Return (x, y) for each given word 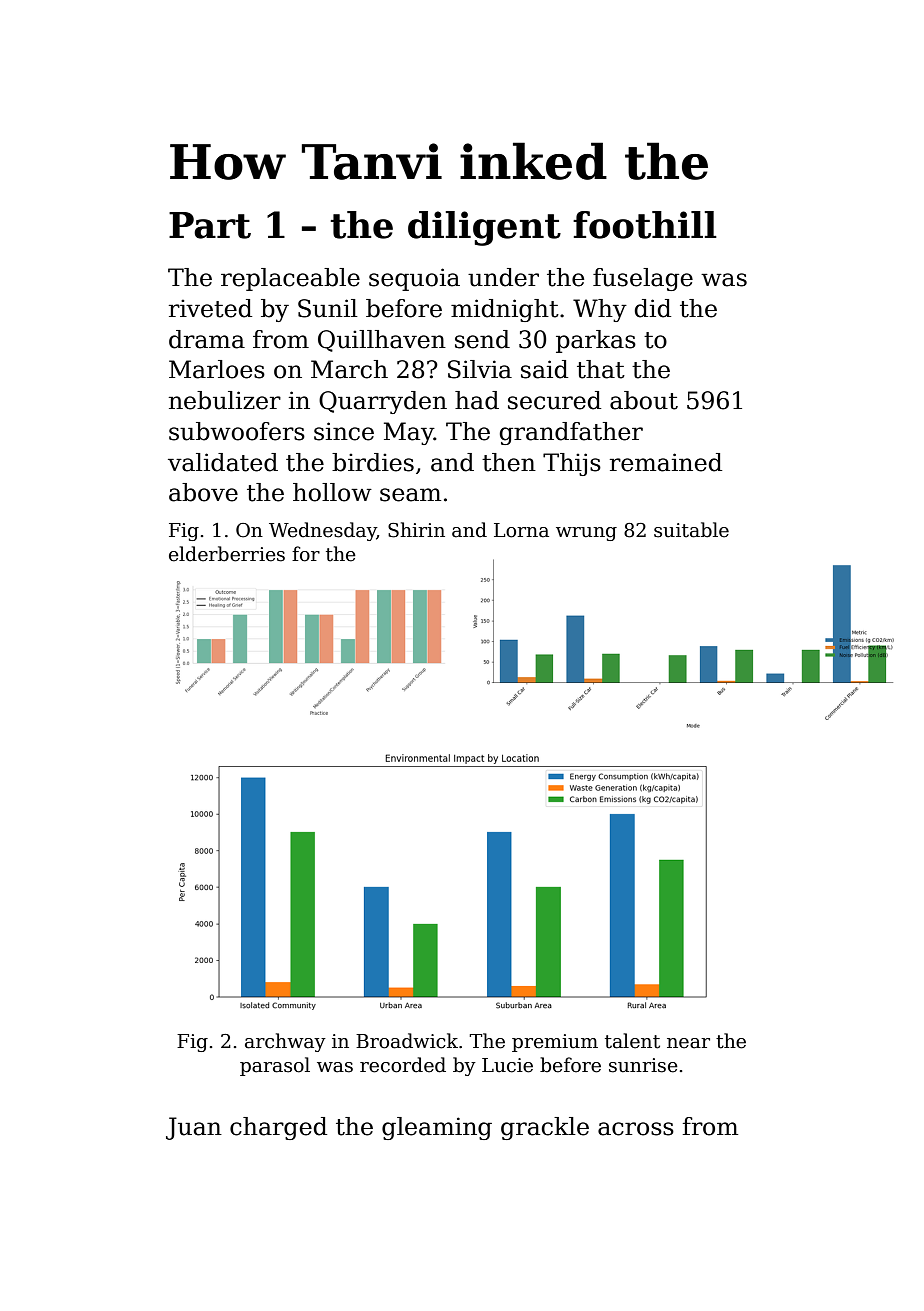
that (601, 369)
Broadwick (407, 1041)
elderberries (227, 554)
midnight (505, 310)
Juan (194, 1128)
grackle (545, 1128)
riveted (210, 308)
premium (555, 1043)
